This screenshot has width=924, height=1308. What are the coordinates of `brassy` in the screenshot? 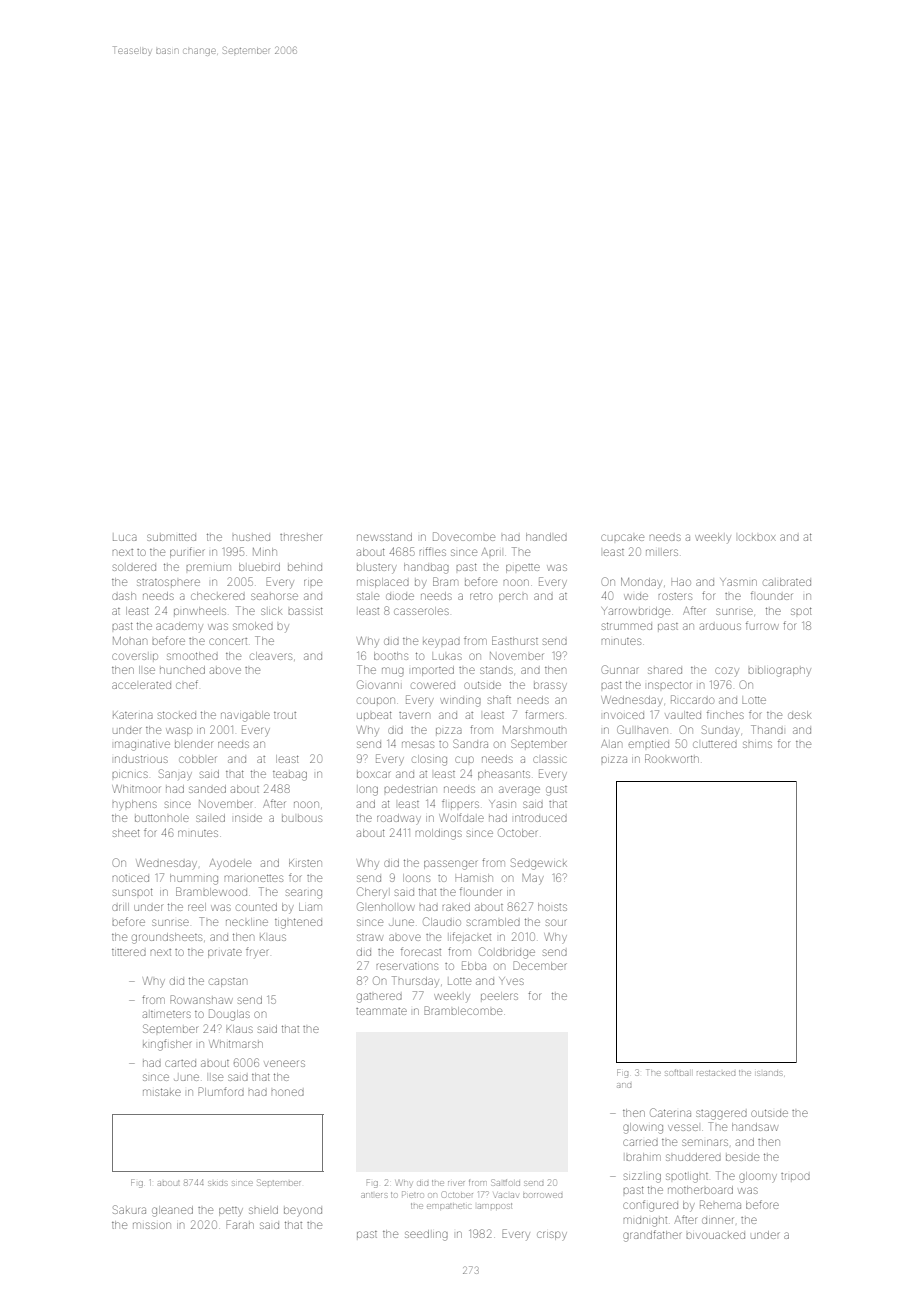 It's located at (550, 686).
